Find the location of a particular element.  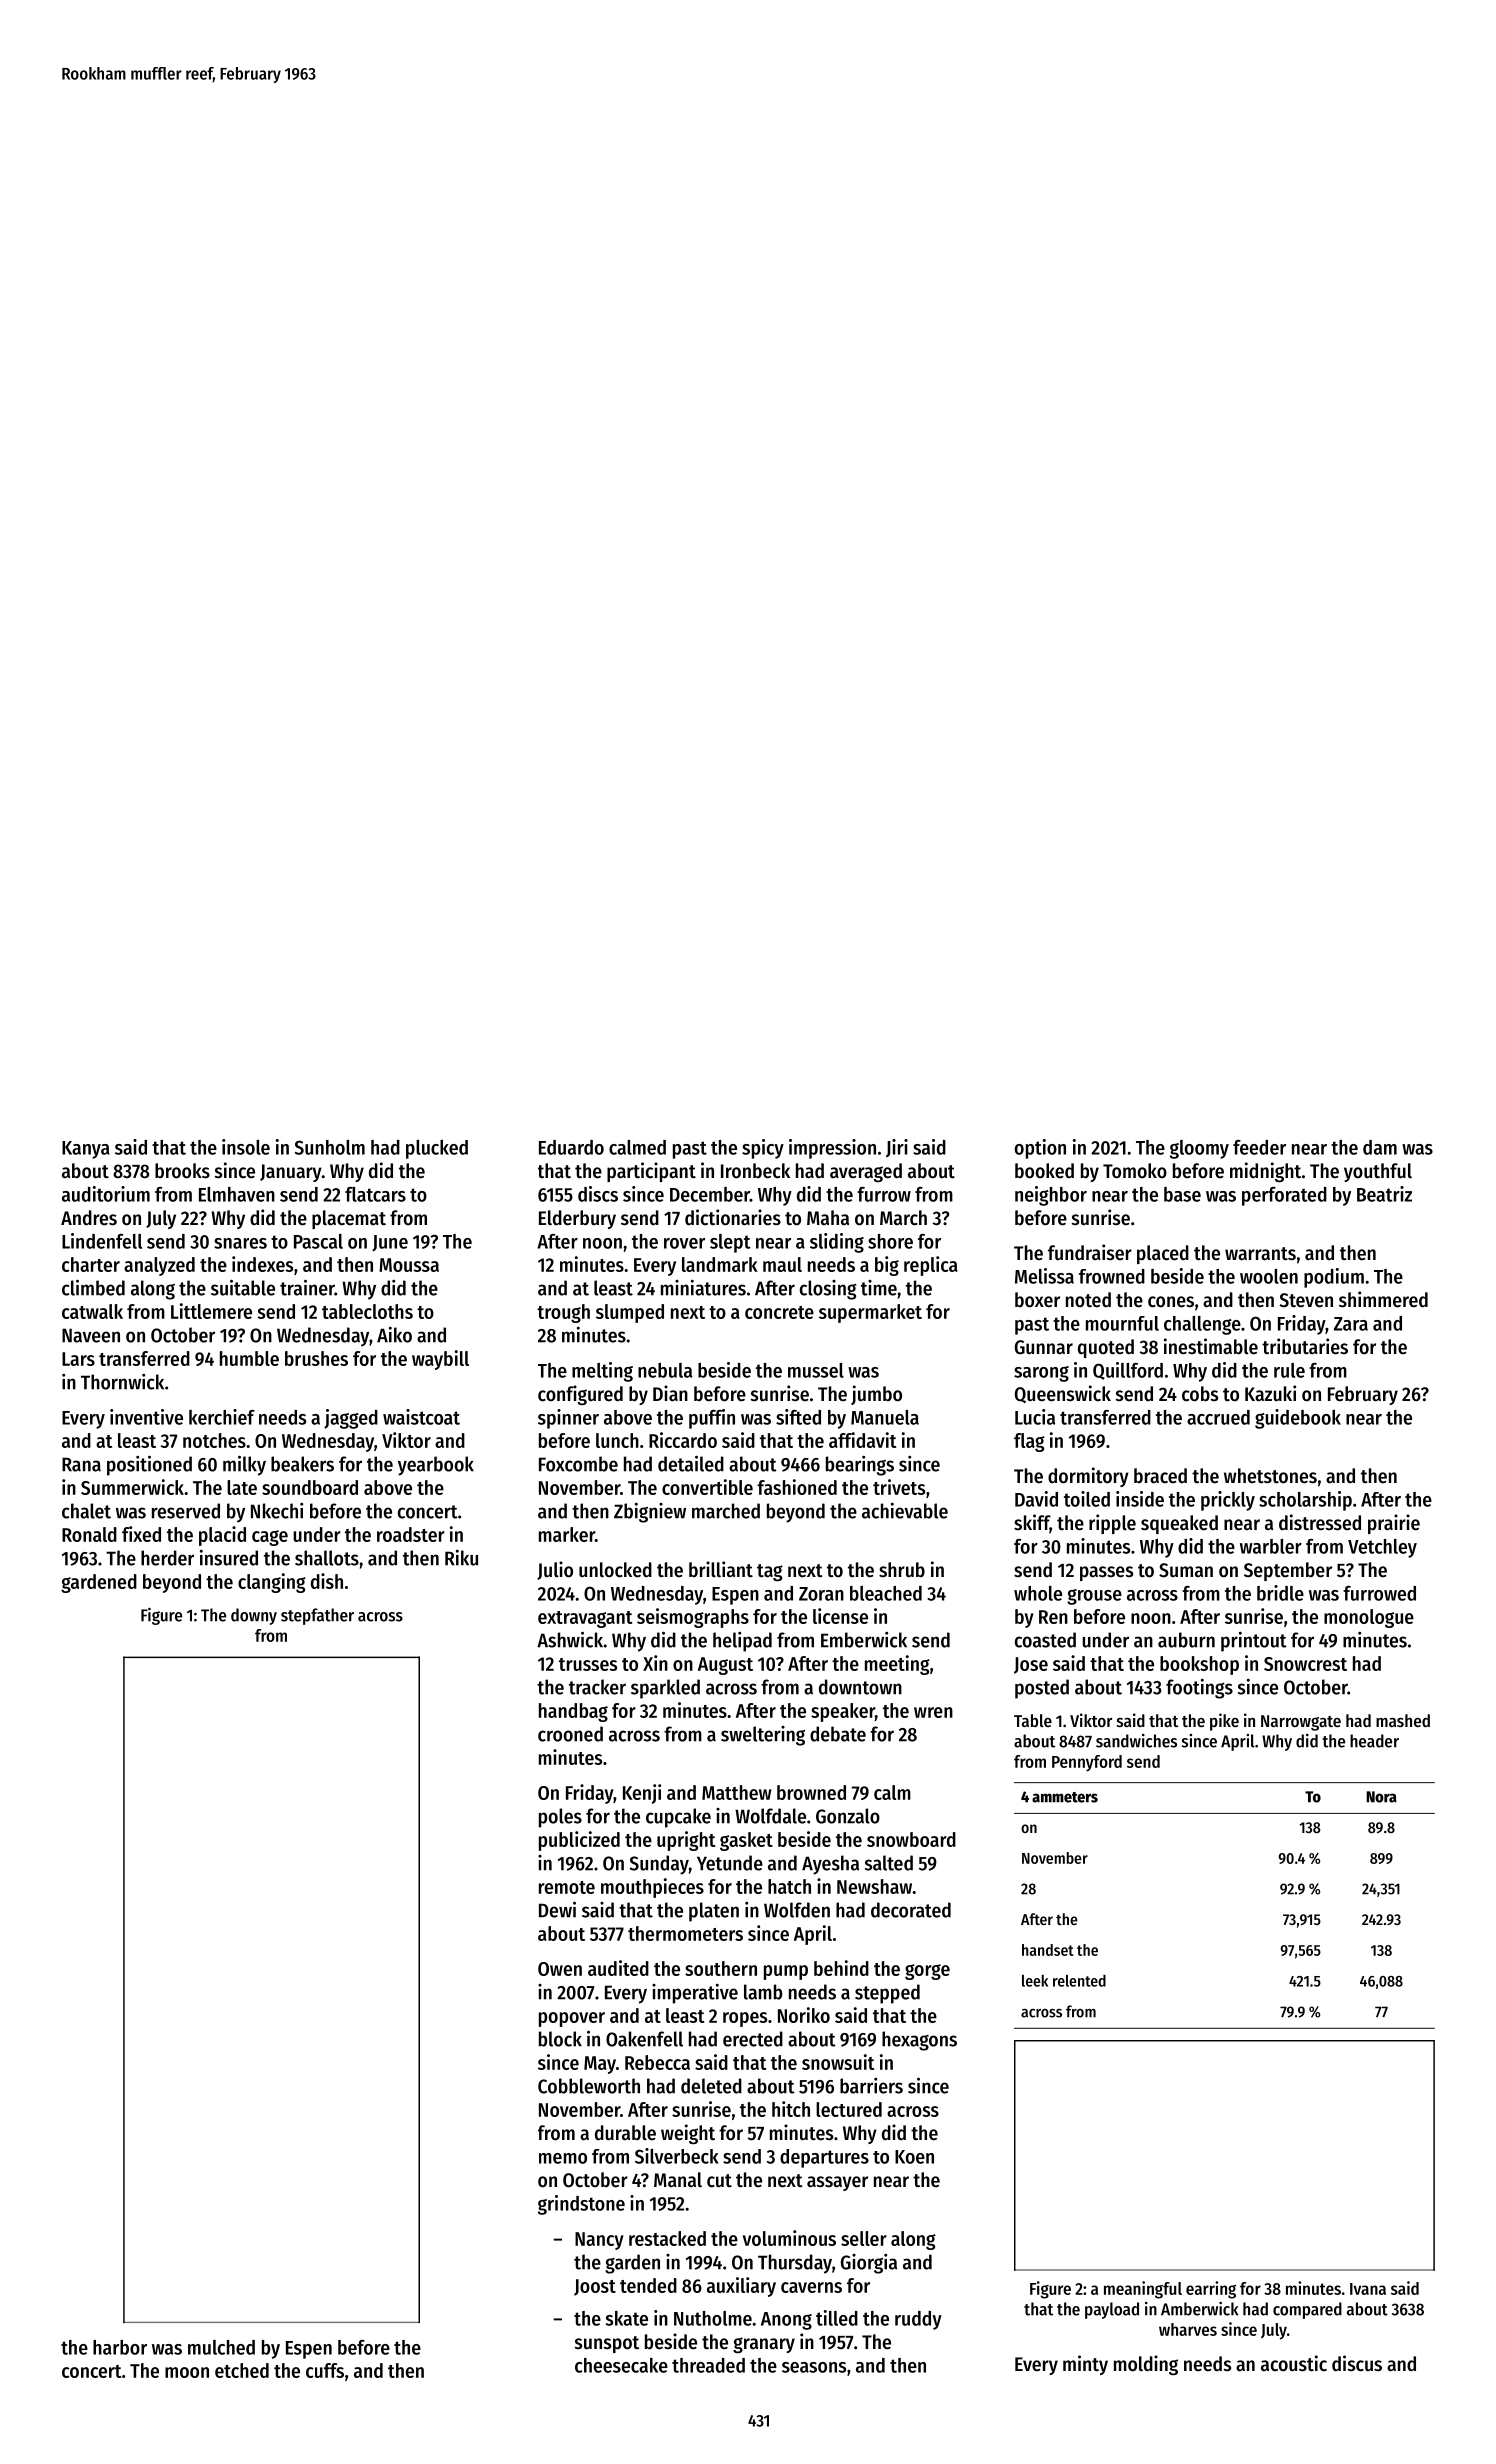

seasons is located at coordinates (814, 2367).
